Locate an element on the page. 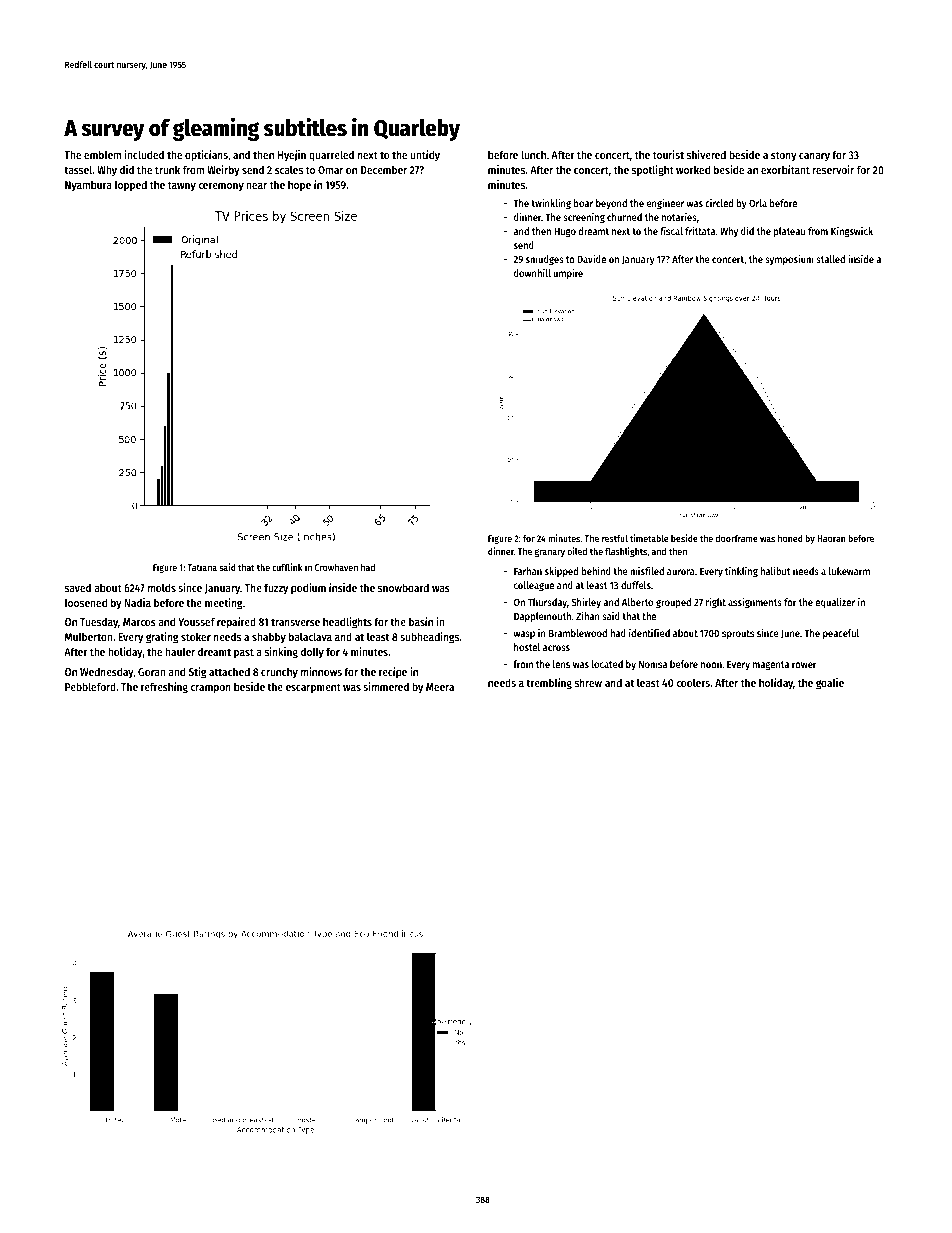 Image resolution: width=952 pixels, height=1233 pixels. lukewarm is located at coordinates (849, 571).
